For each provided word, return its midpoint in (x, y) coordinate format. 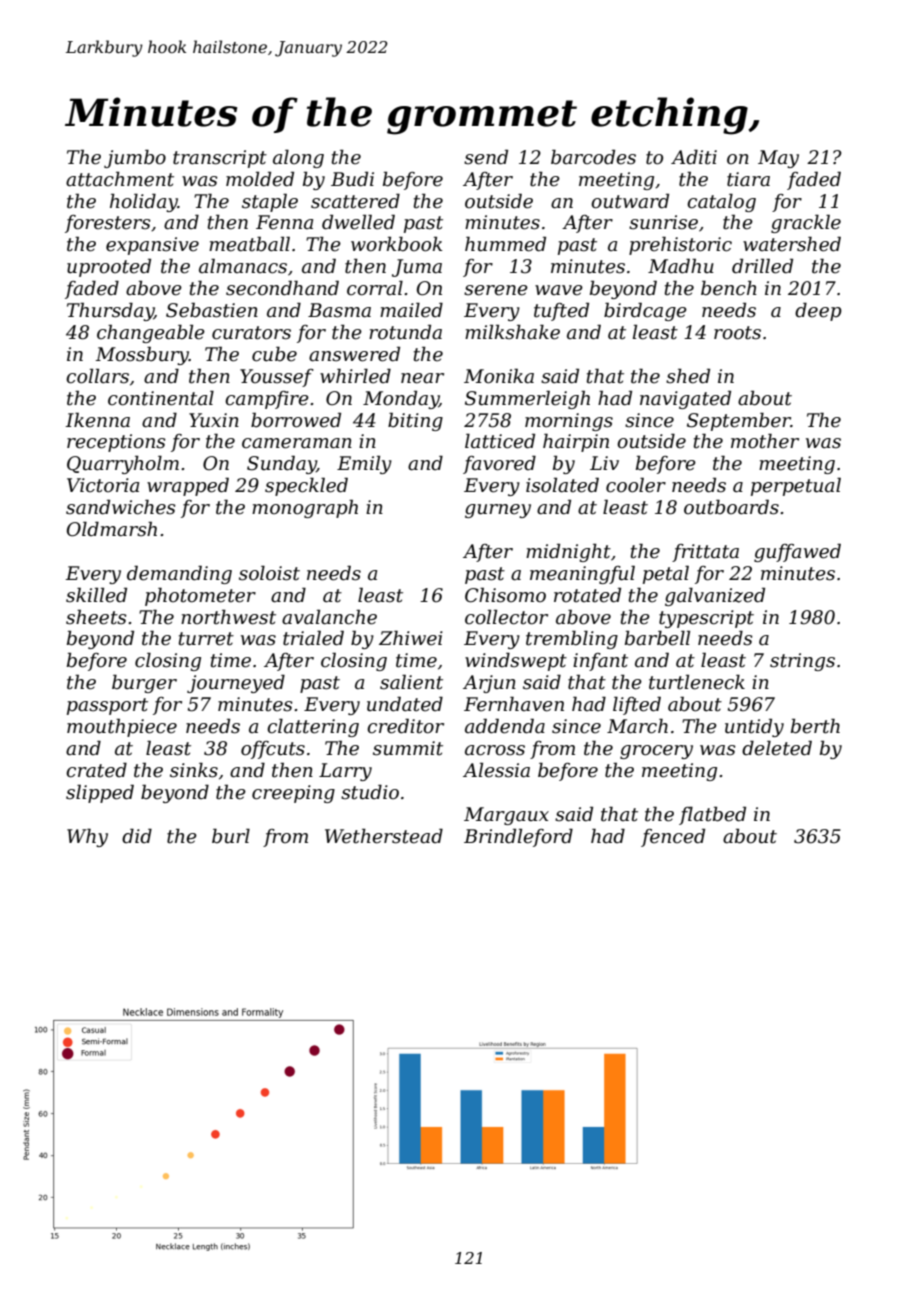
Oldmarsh (112, 529)
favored (499, 464)
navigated (685, 399)
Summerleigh (527, 399)
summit (408, 748)
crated (96, 770)
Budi (352, 179)
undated (405, 704)
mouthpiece (122, 727)
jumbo (135, 158)
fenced (673, 837)
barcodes (593, 157)
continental (161, 398)
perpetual (796, 486)
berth (815, 726)
